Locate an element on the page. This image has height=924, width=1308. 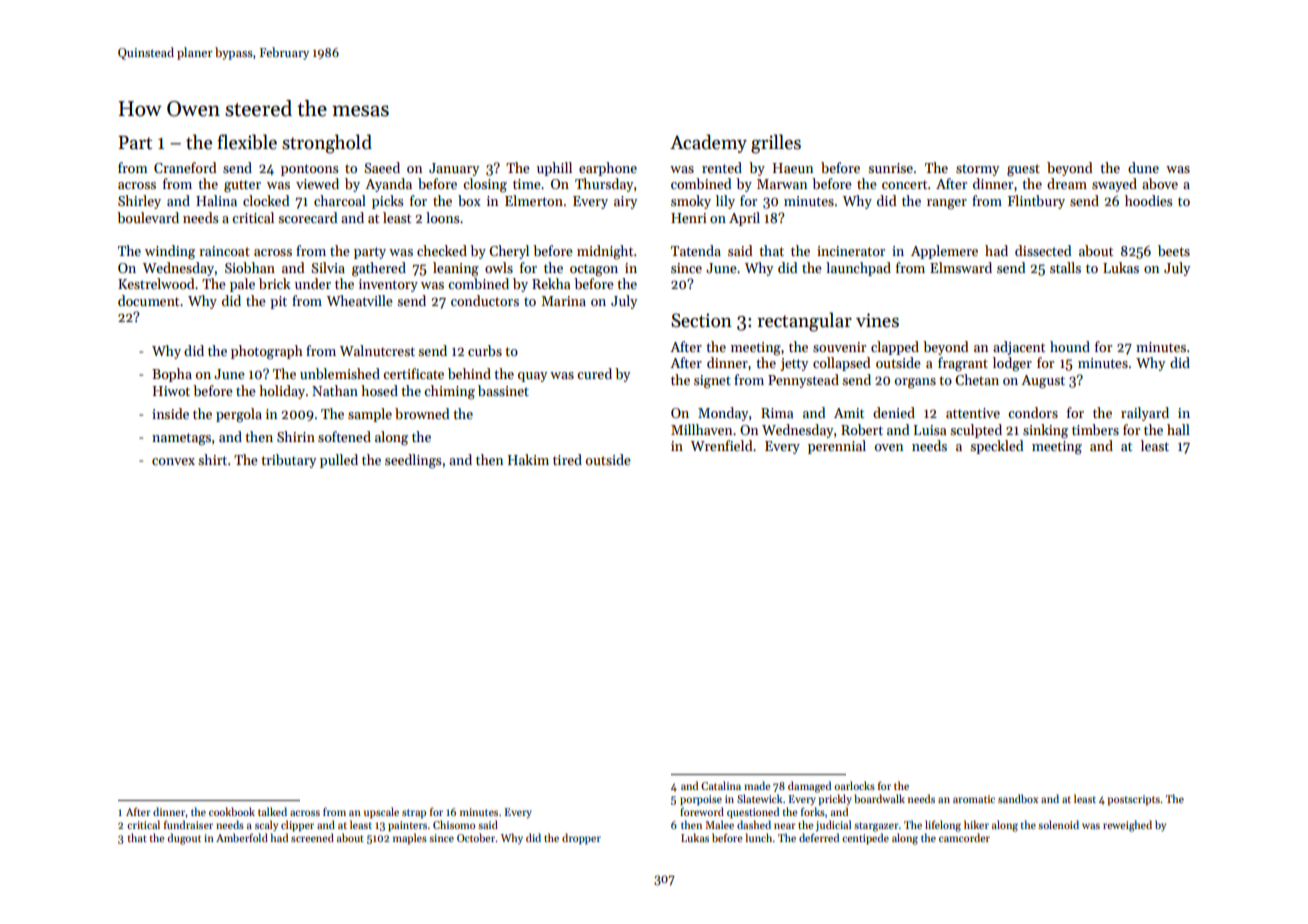
convex is located at coordinates (173, 461).
